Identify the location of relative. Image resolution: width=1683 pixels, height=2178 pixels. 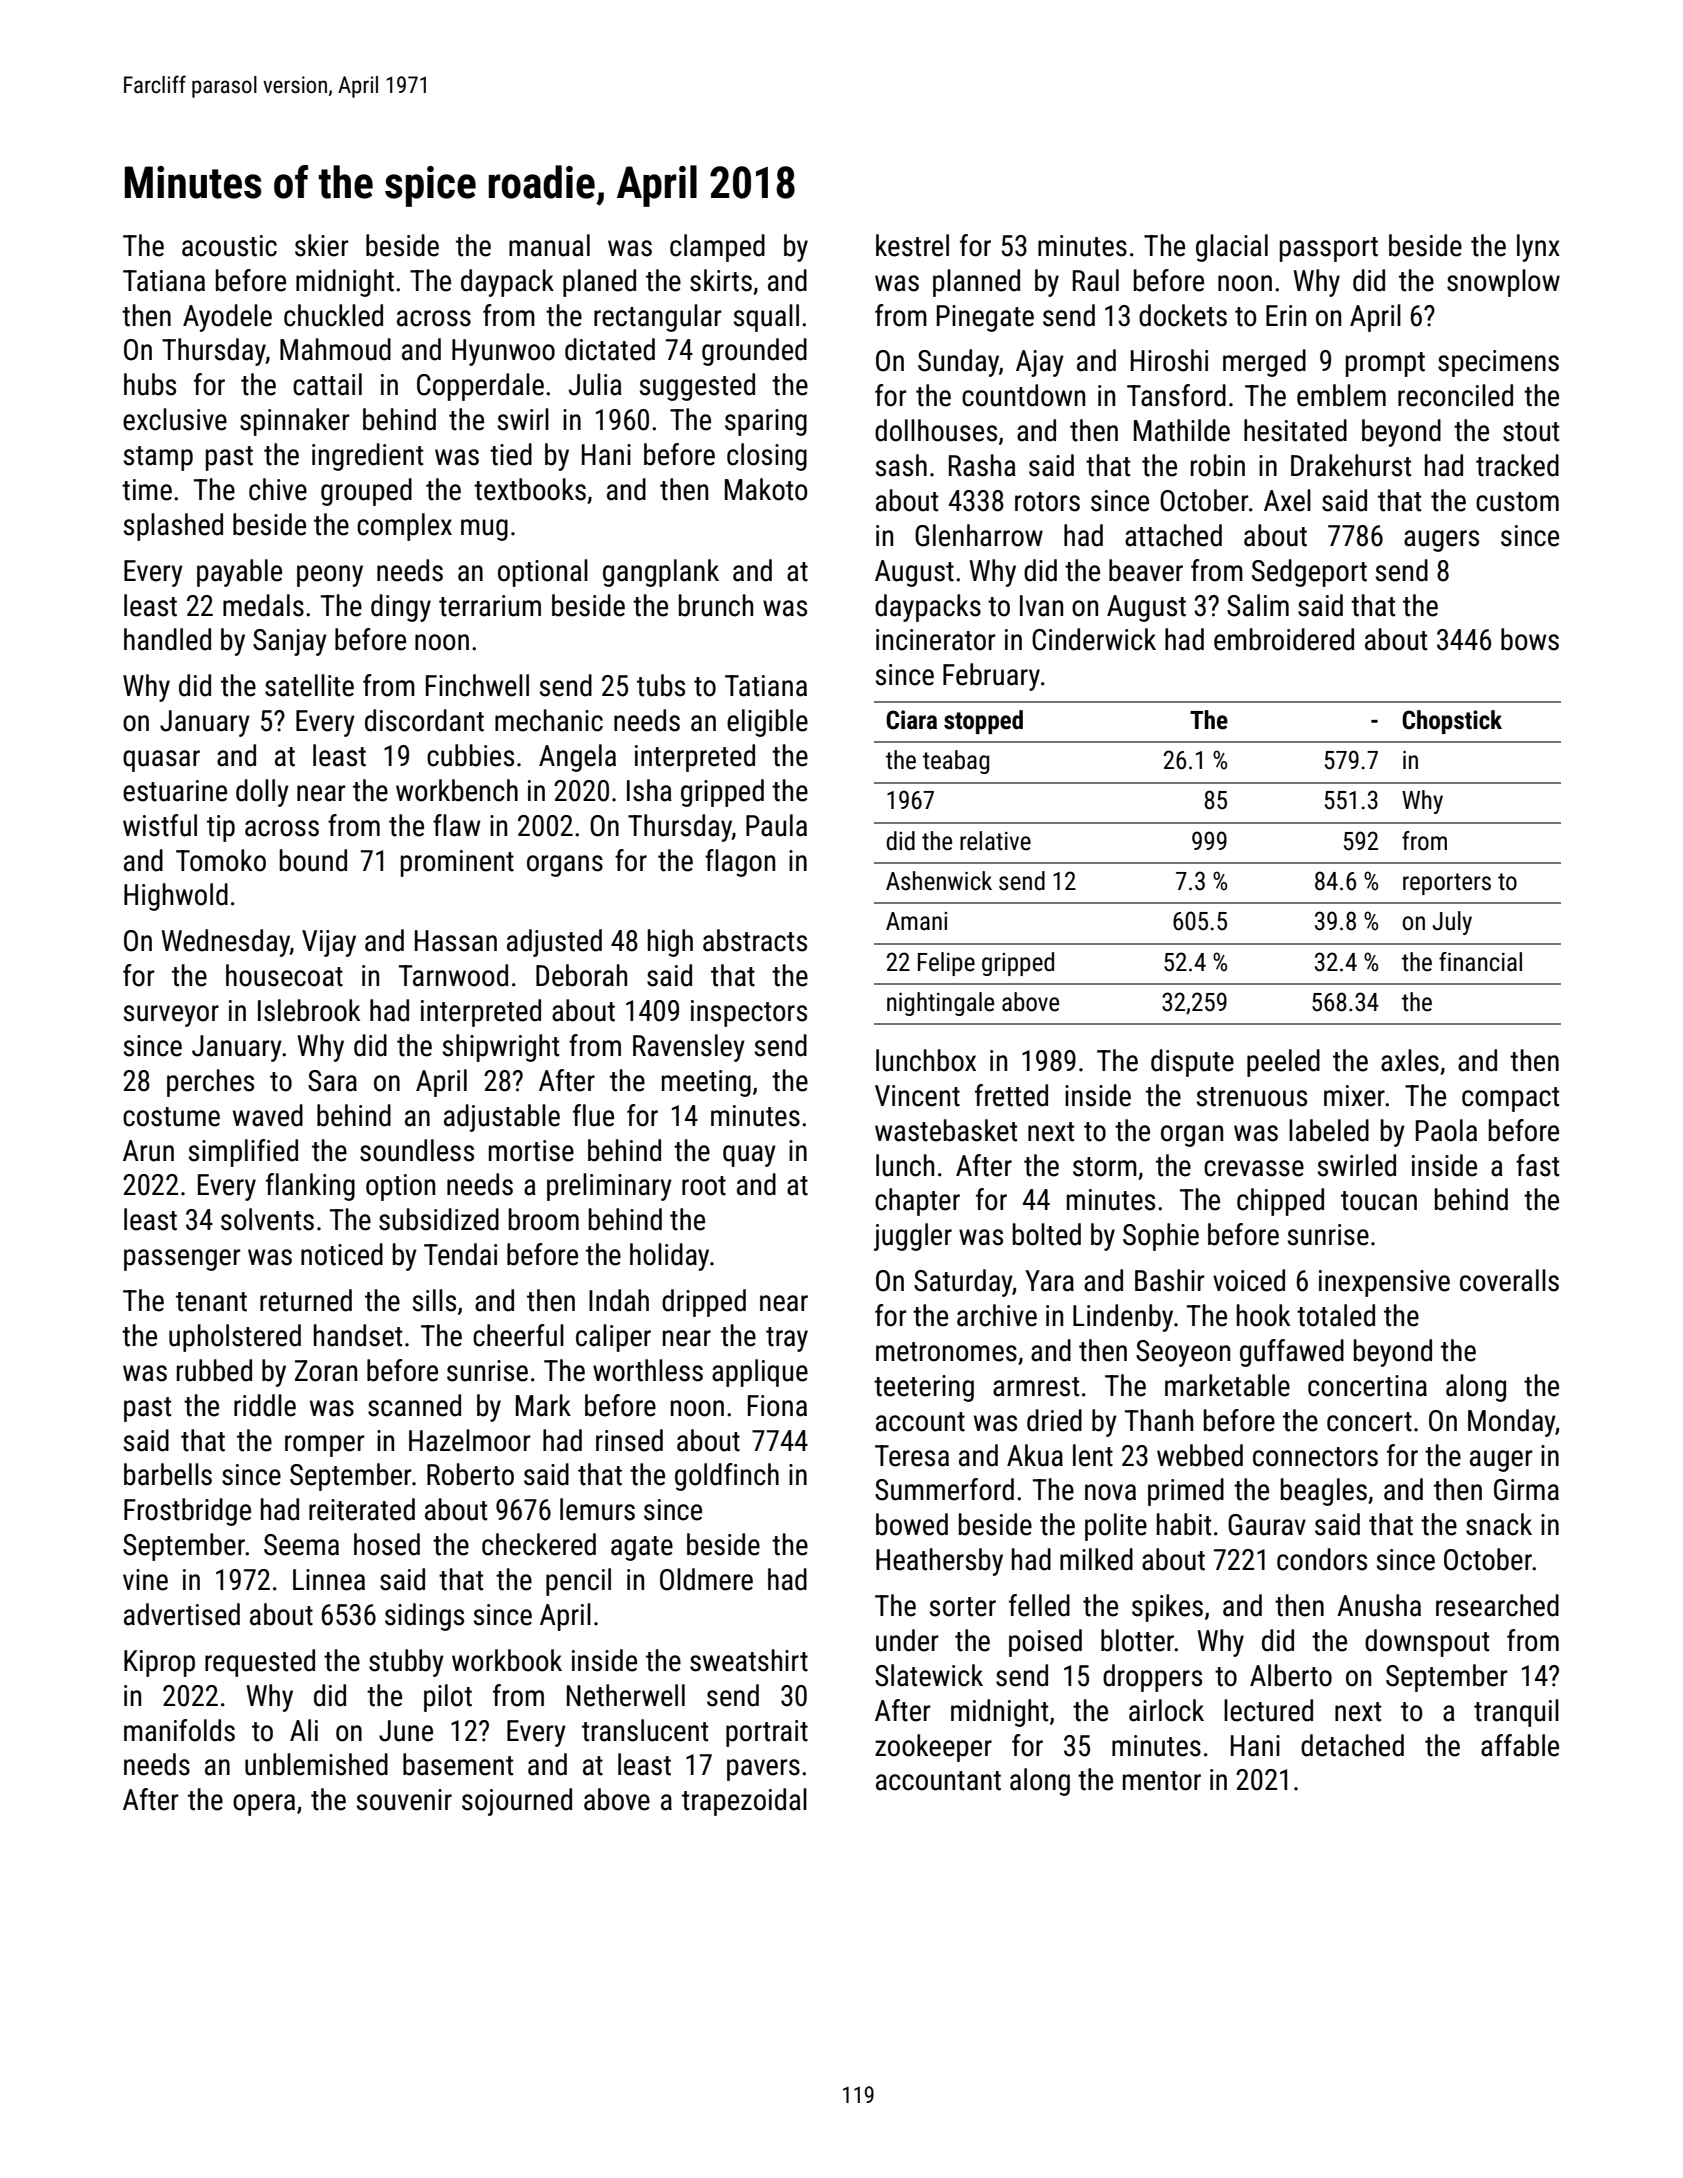
(995, 841).
